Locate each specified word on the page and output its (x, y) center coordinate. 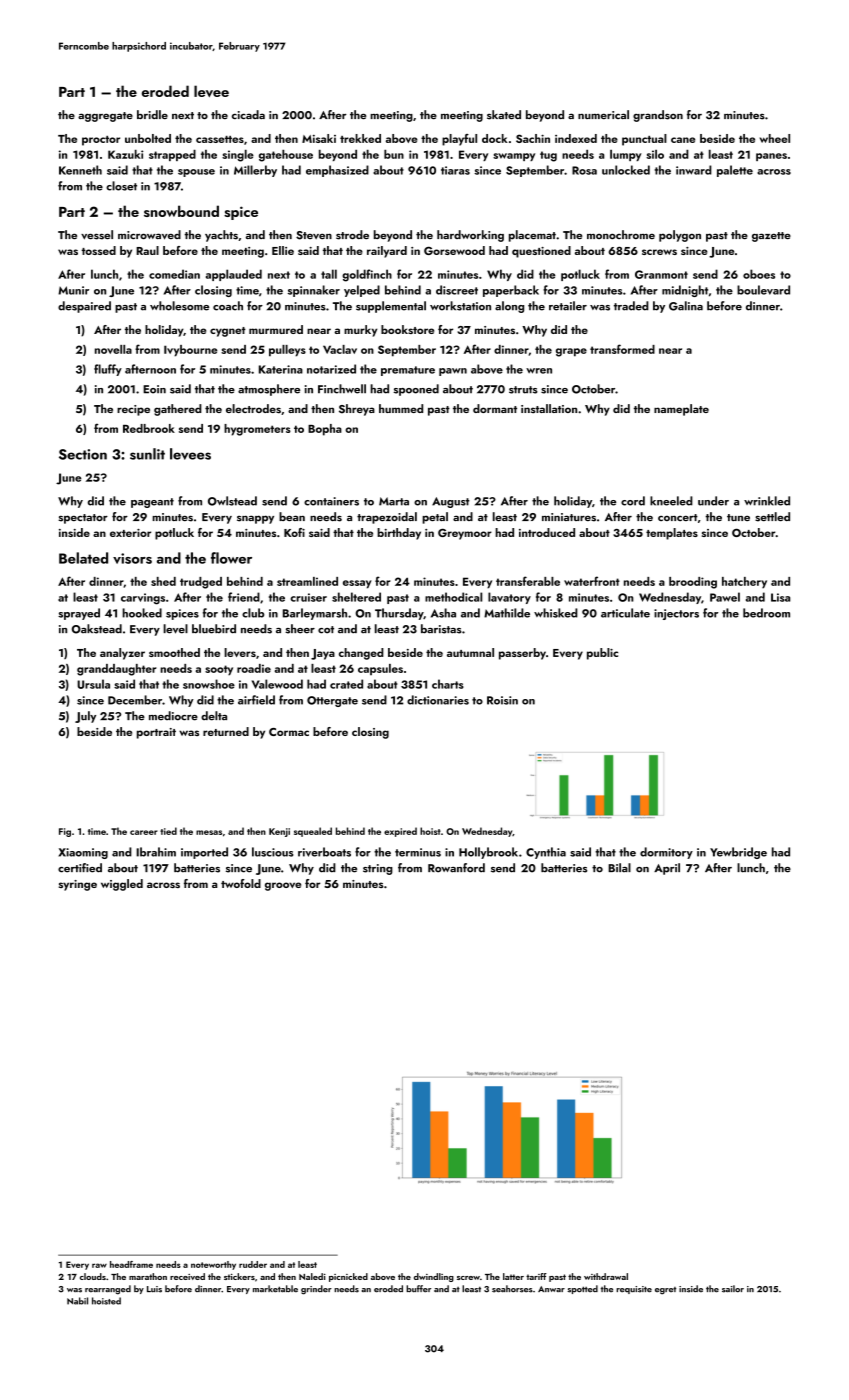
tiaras (455, 170)
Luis (154, 1289)
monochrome (621, 234)
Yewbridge (738, 853)
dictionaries (438, 700)
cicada (248, 114)
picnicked (348, 1277)
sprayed (79, 614)
